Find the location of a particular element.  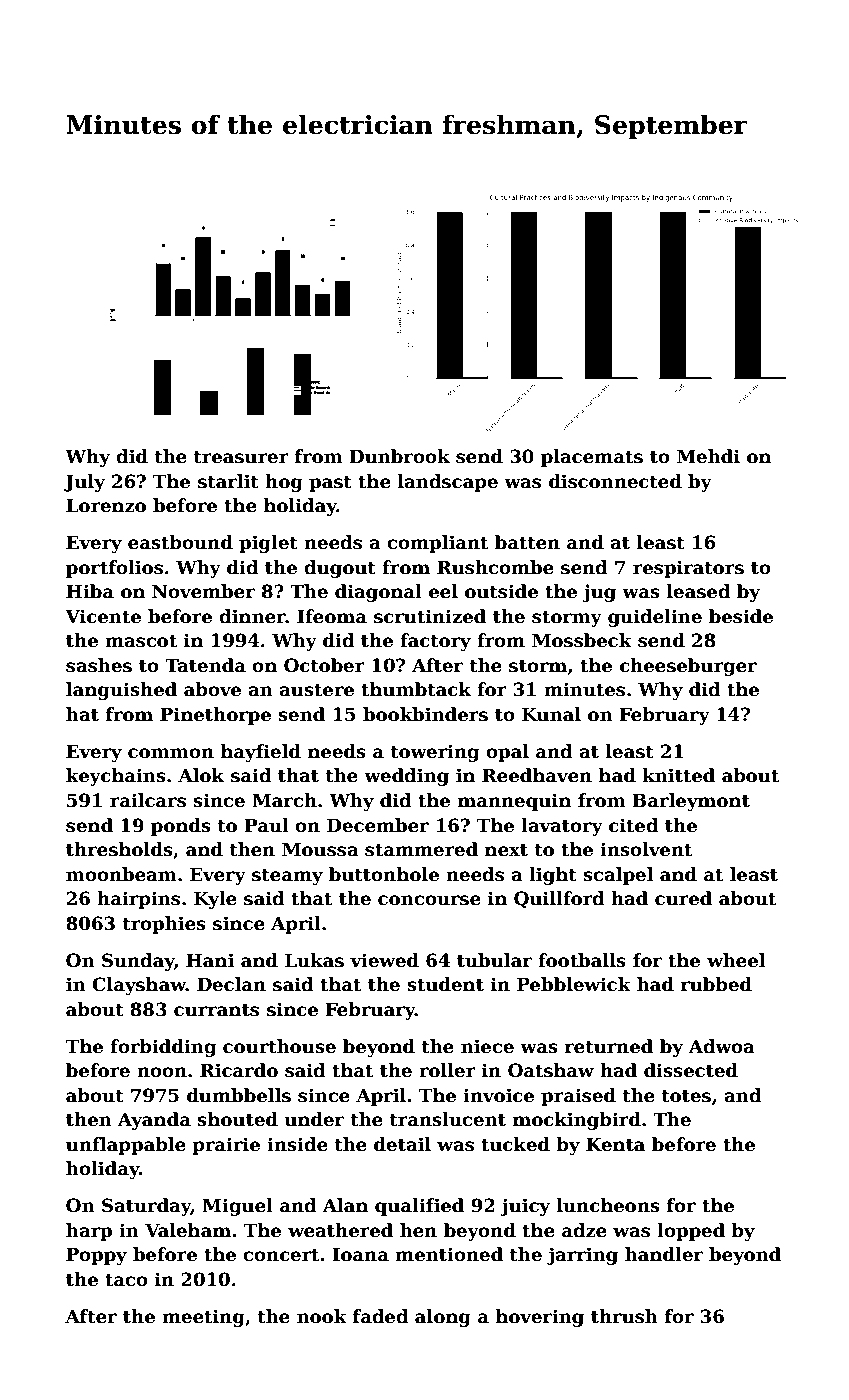

cheeseburger is located at coordinates (688, 667).
